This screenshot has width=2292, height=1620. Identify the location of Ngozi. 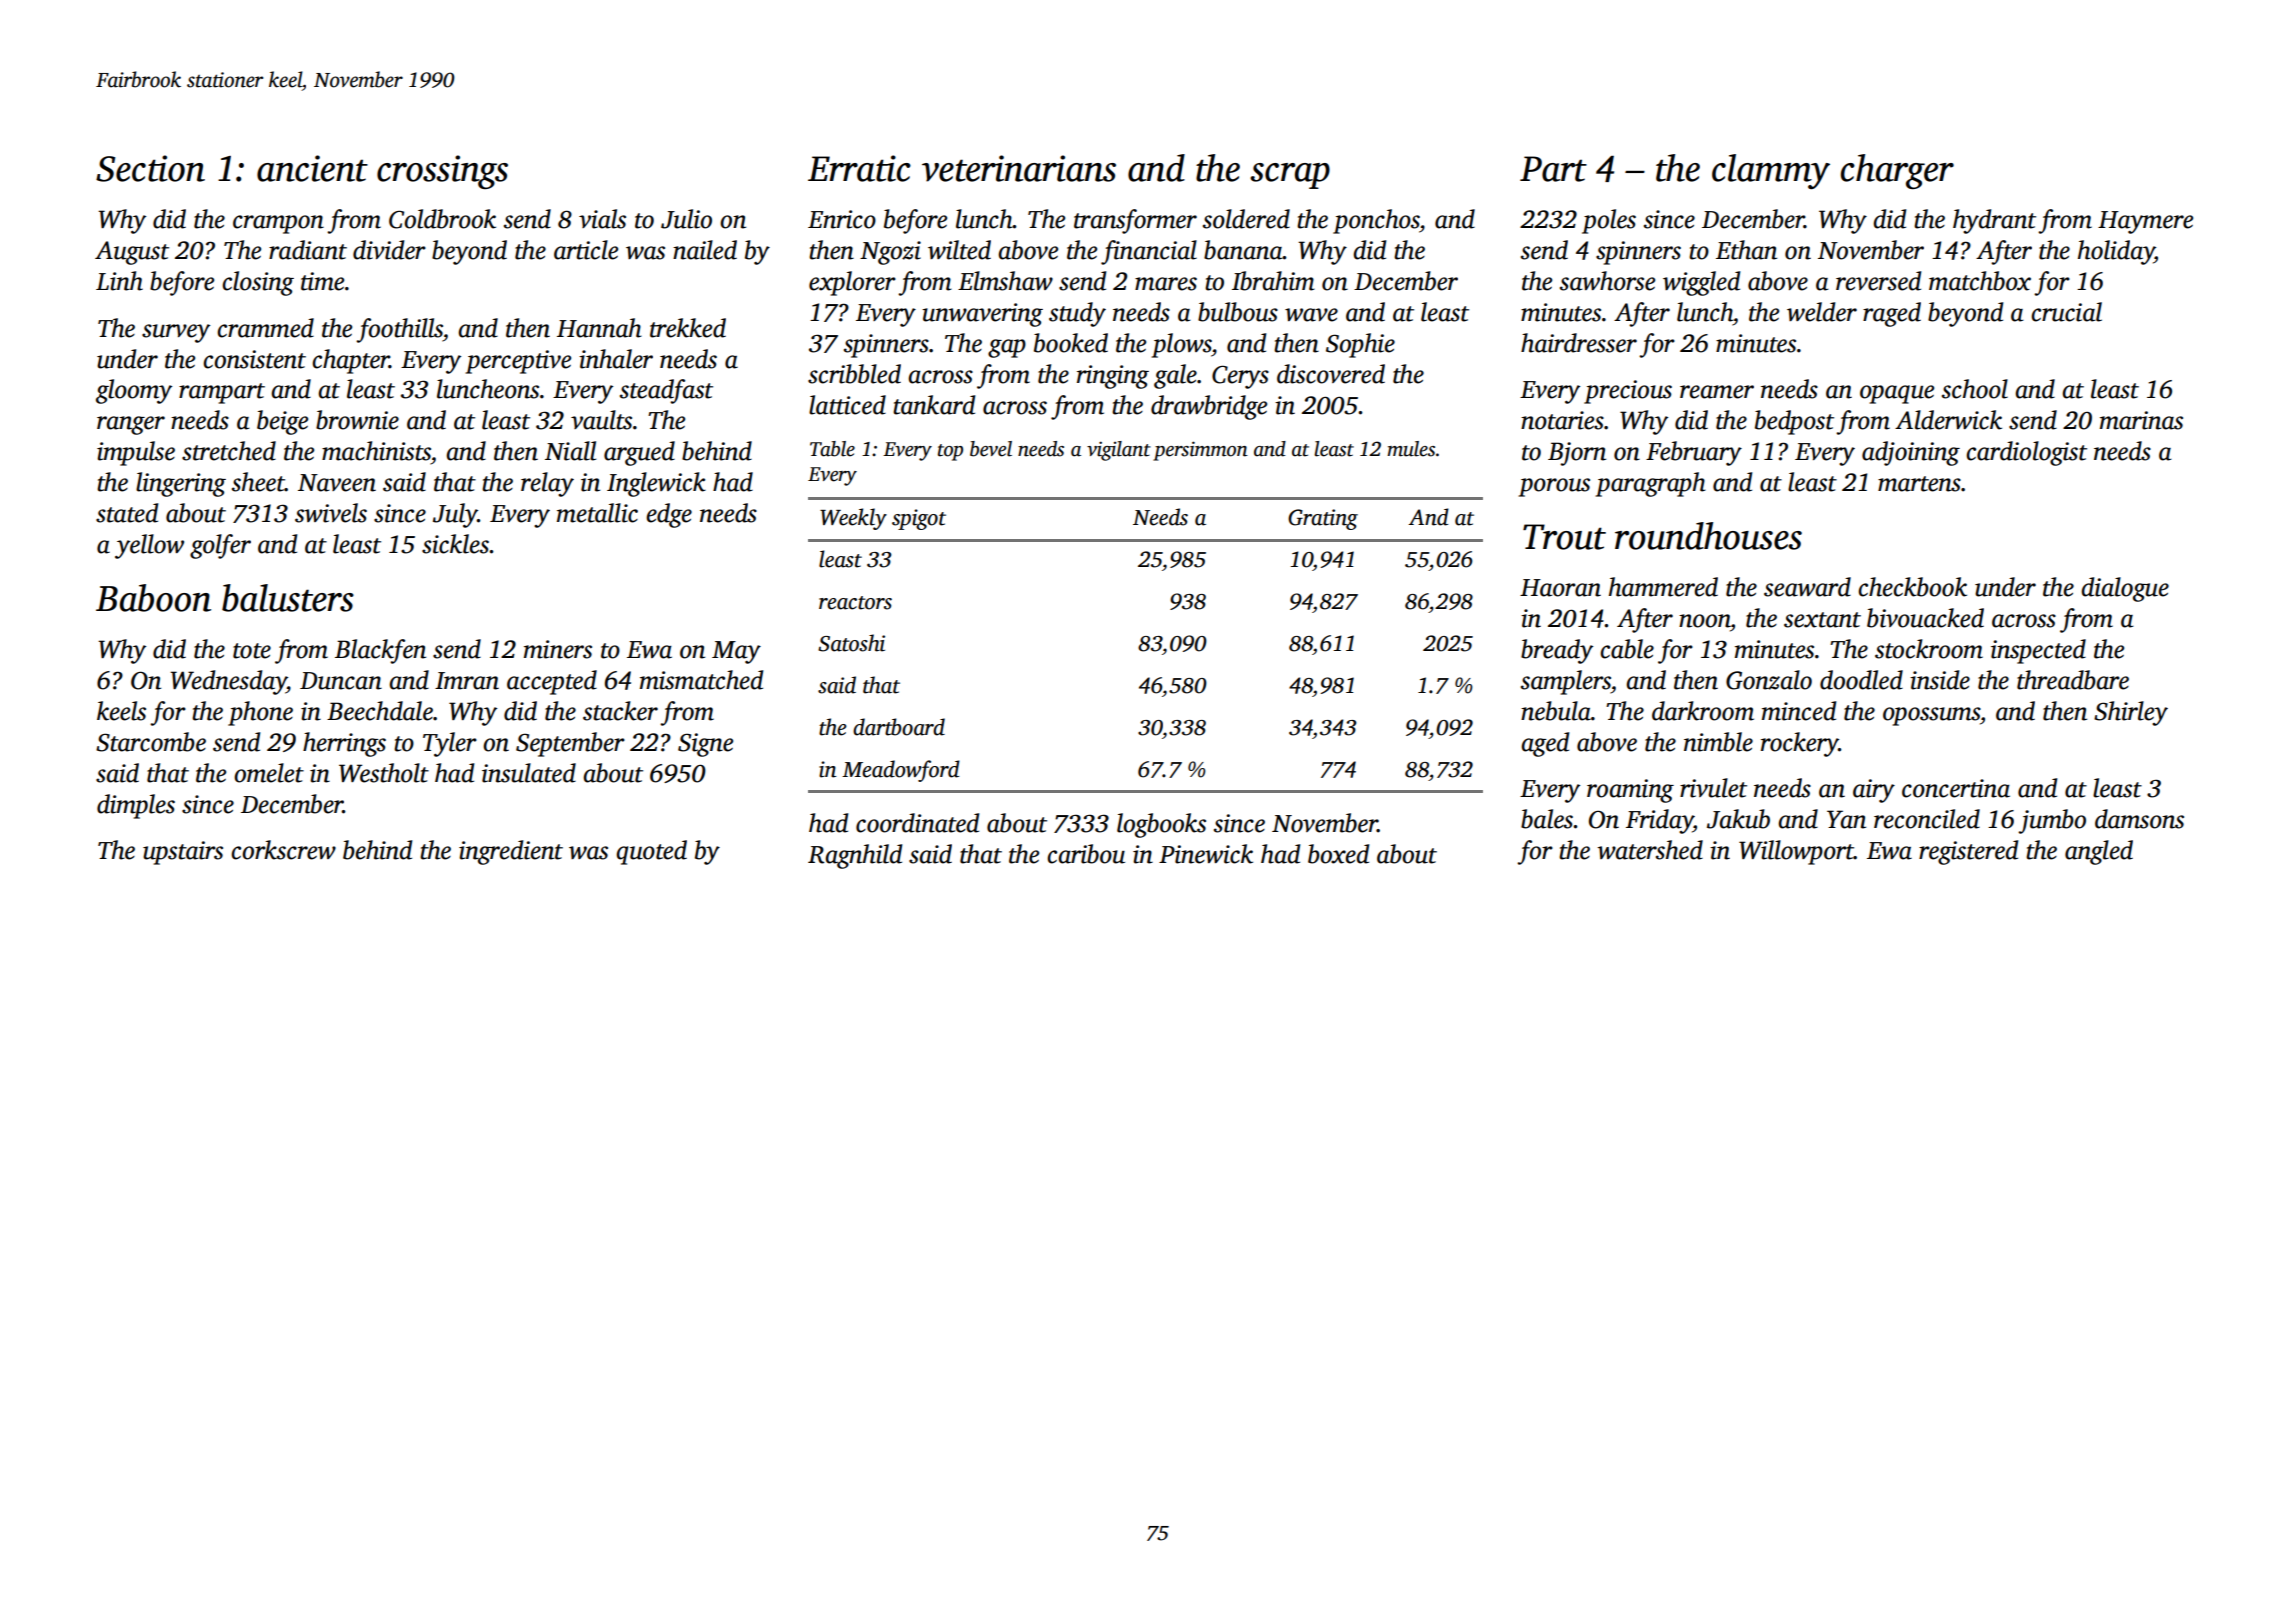
(890, 253).
